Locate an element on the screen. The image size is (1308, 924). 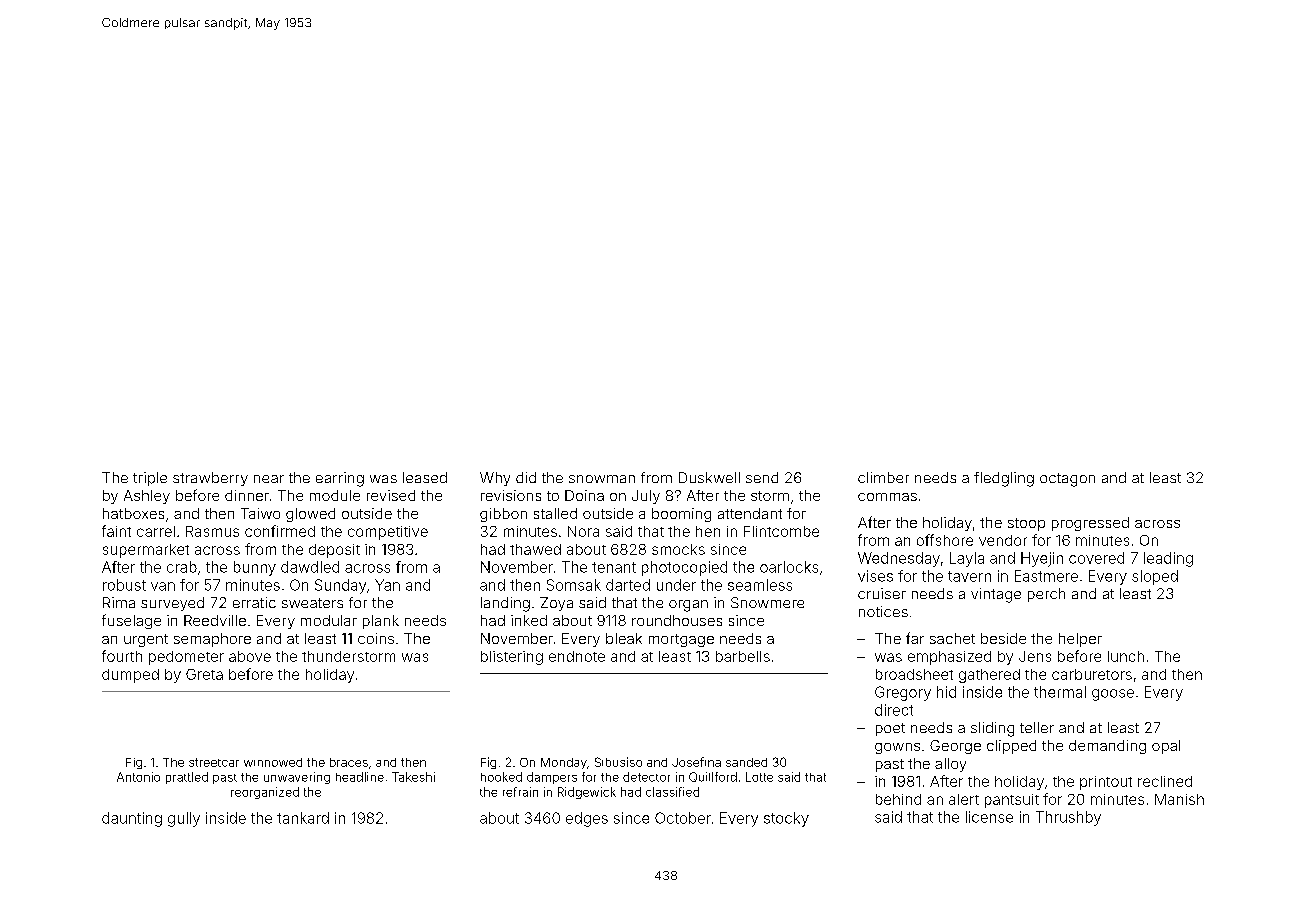
octagon is located at coordinates (1067, 480).
